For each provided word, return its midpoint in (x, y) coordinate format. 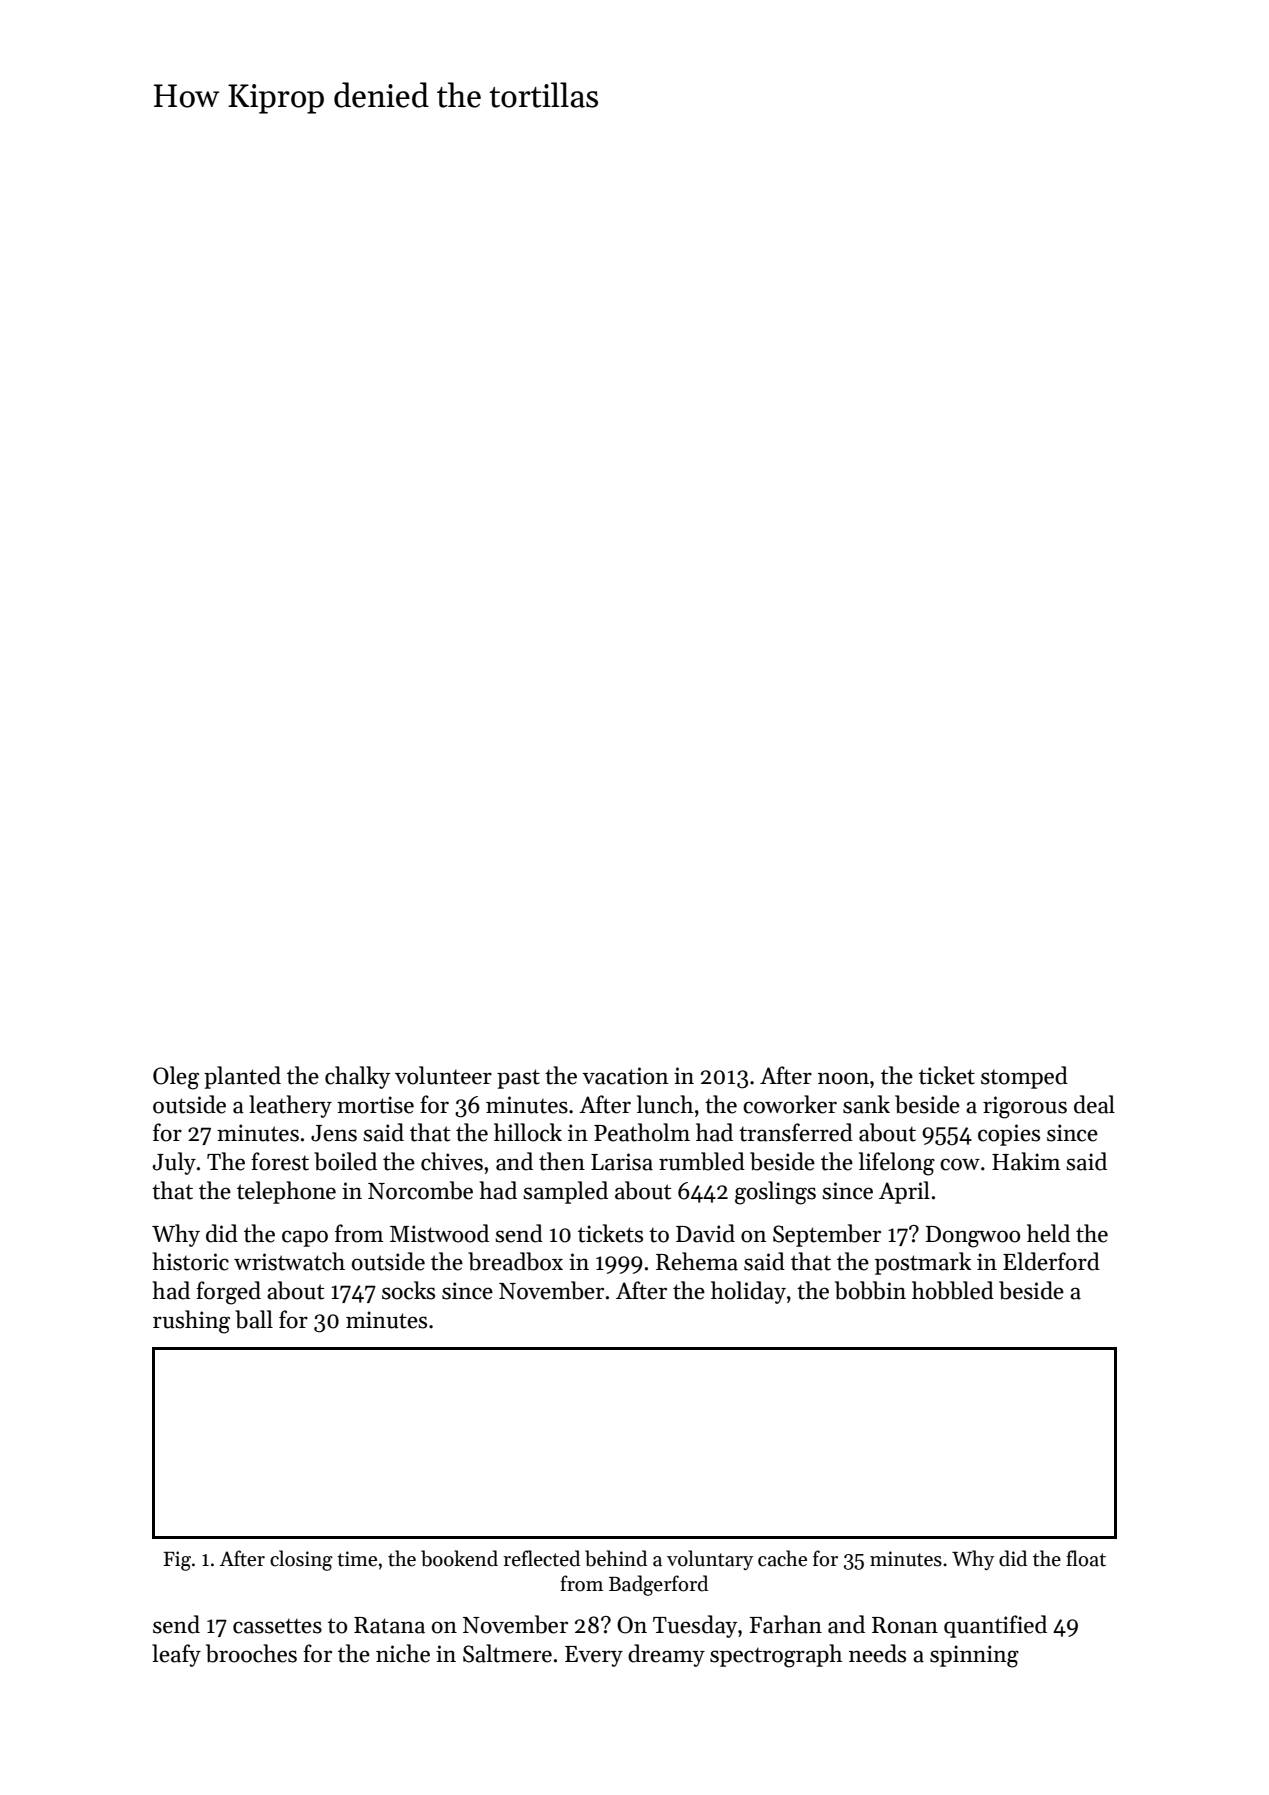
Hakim (1026, 1161)
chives (452, 1161)
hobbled (953, 1290)
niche (403, 1653)
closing (301, 1560)
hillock (528, 1132)
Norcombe (420, 1190)
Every (594, 1656)
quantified (995, 1626)
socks (408, 1290)
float (1086, 1558)
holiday (748, 1292)
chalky (357, 1077)
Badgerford (658, 1585)
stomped (1024, 1077)
